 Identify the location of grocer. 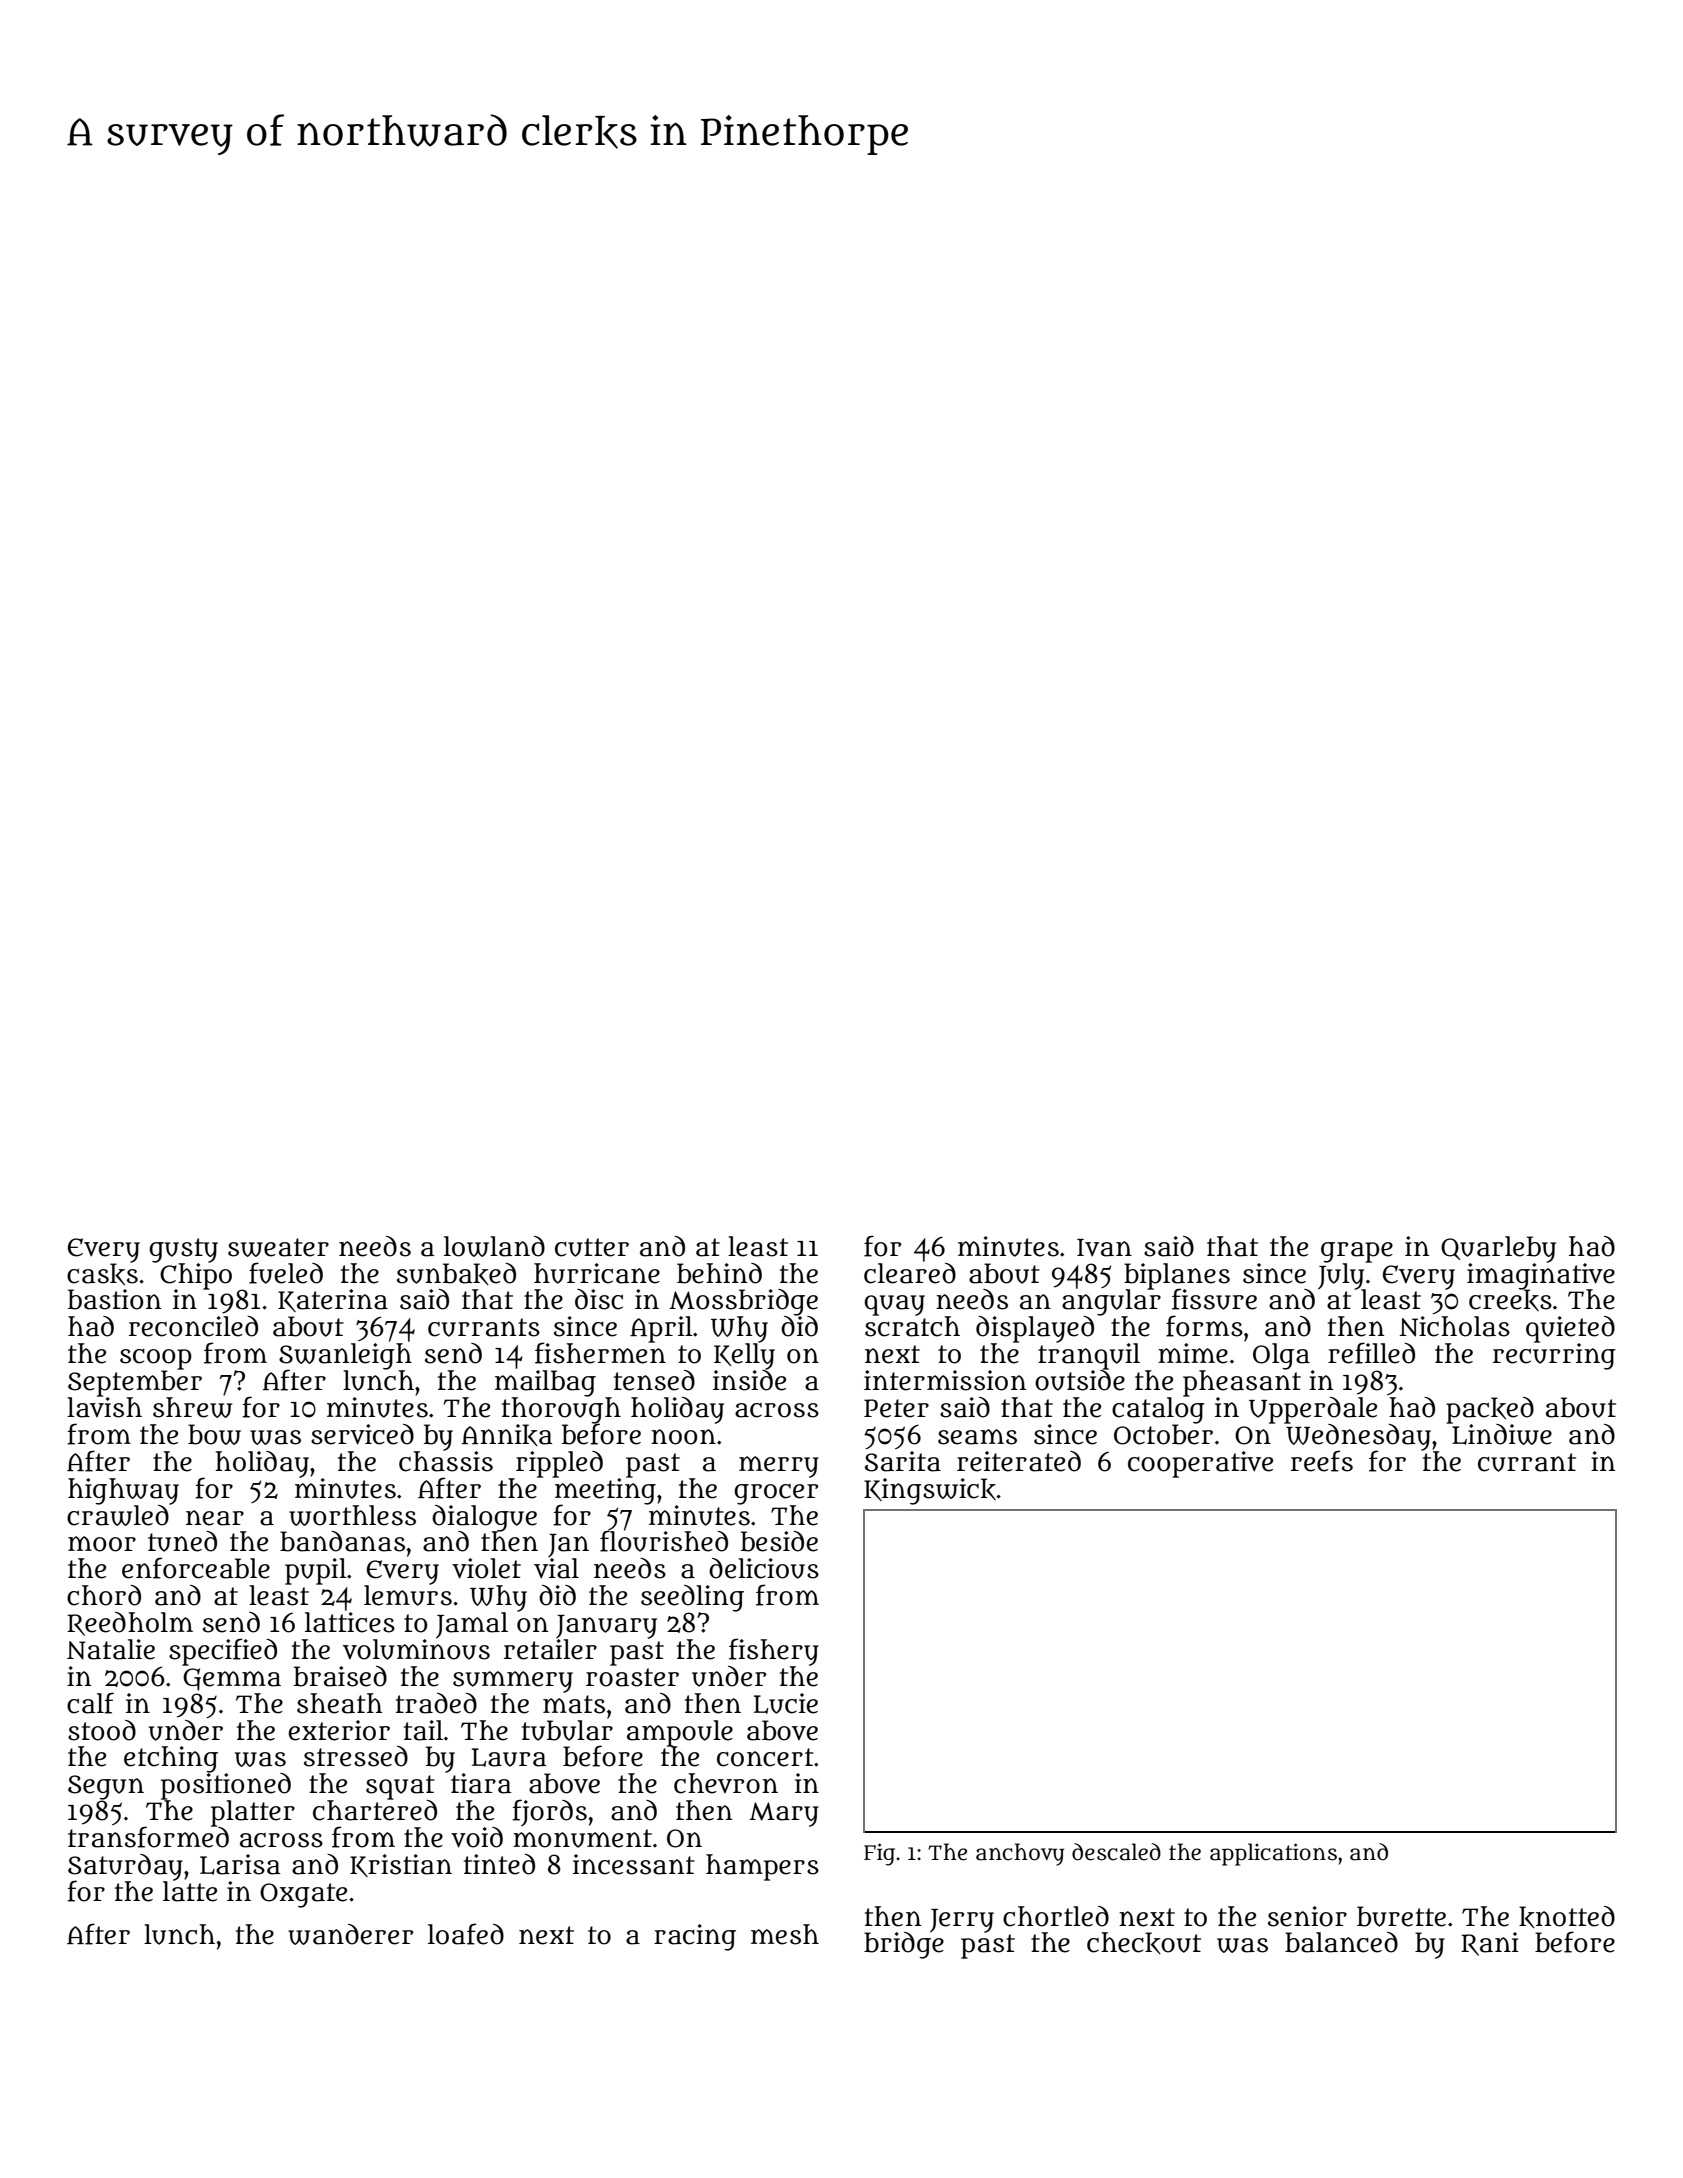
(776, 1494).
